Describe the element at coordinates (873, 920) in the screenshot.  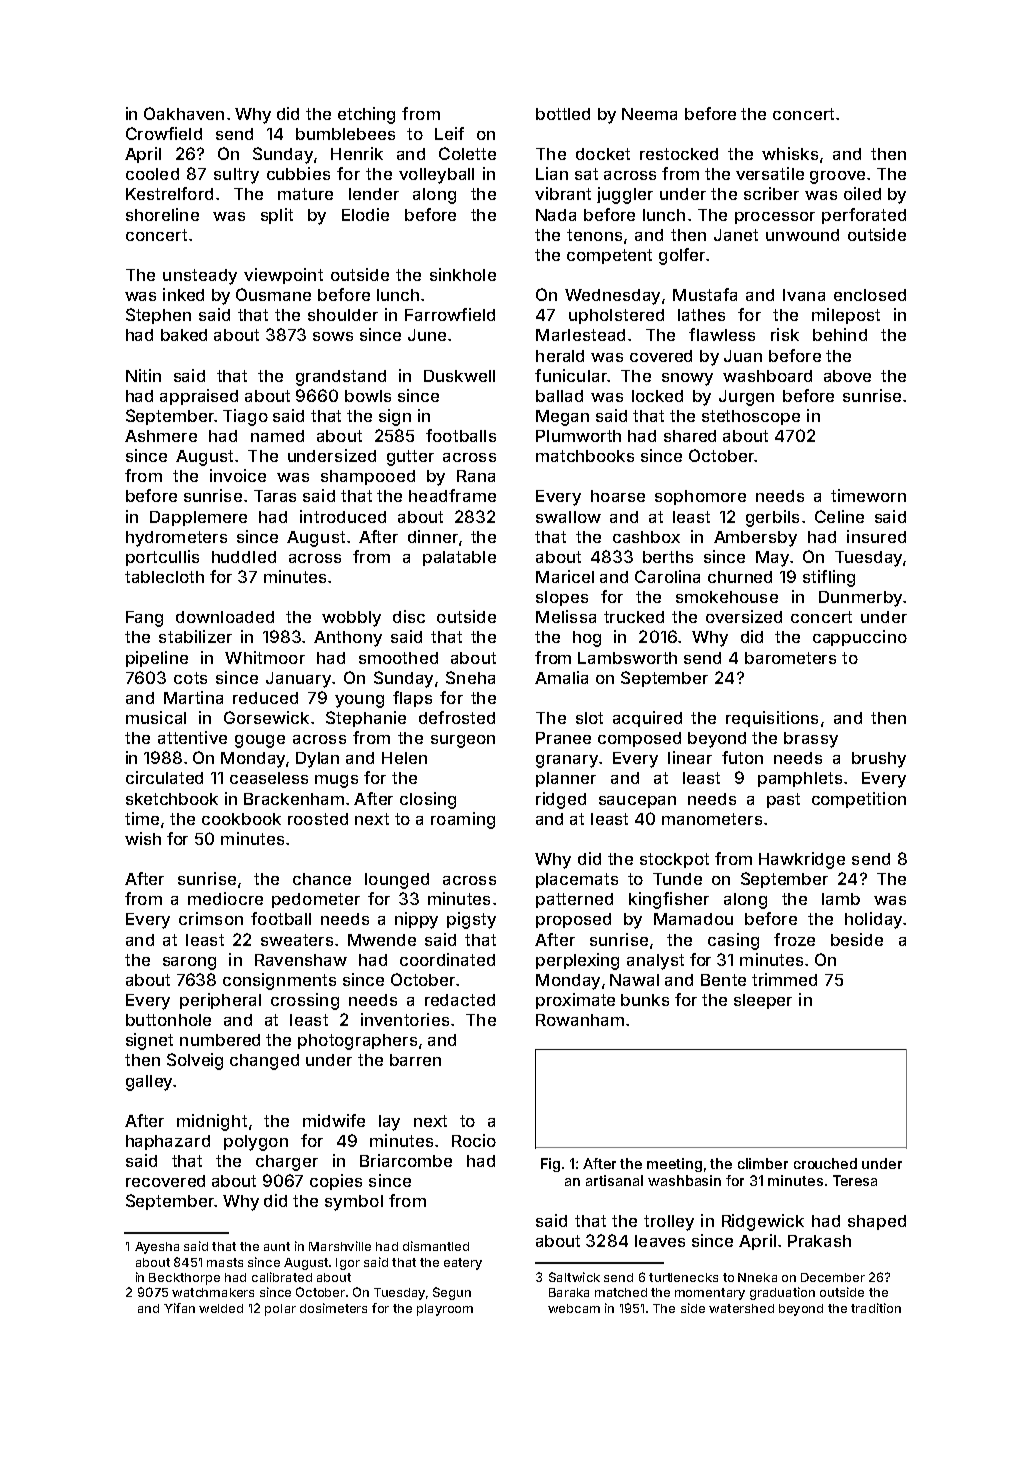
I see `holiday` at that location.
